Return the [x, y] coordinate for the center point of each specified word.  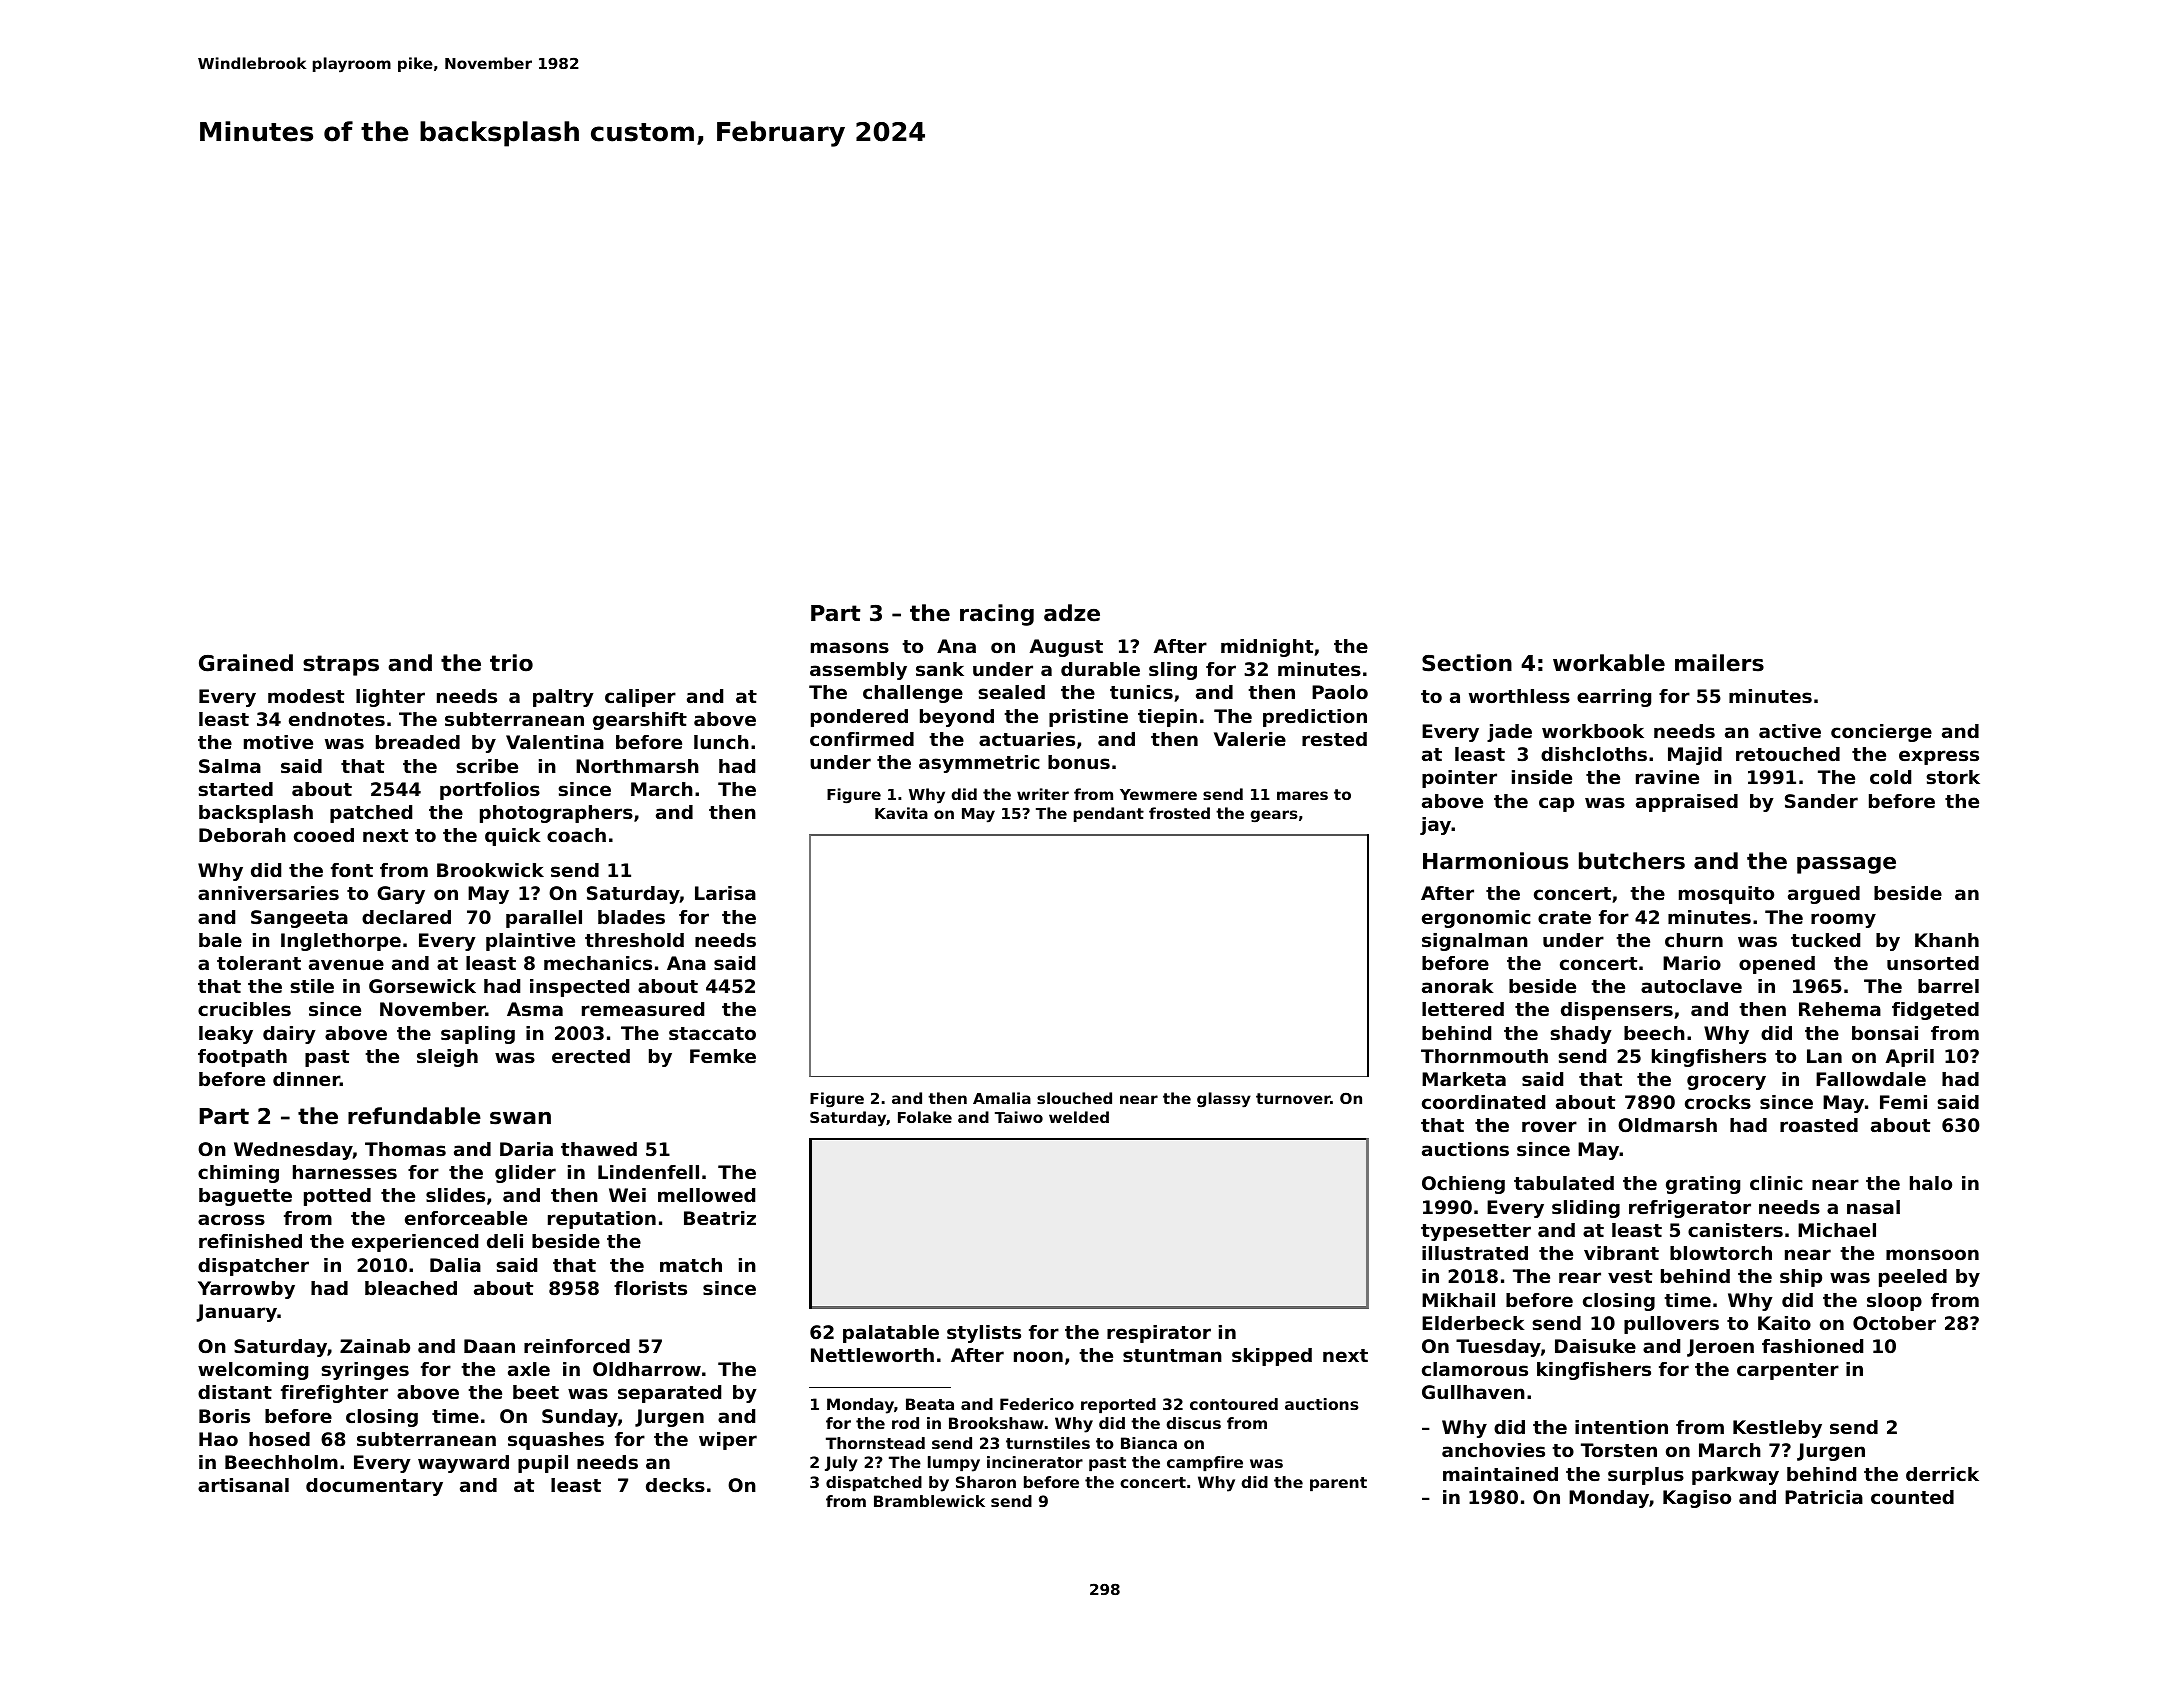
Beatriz [720, 1218]
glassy [1224, 1100]
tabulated [1564, 1183]
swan [520, 1118]
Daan [489, 1346]
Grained [246, 663]
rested [1334, 739]
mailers [1719, 663]
